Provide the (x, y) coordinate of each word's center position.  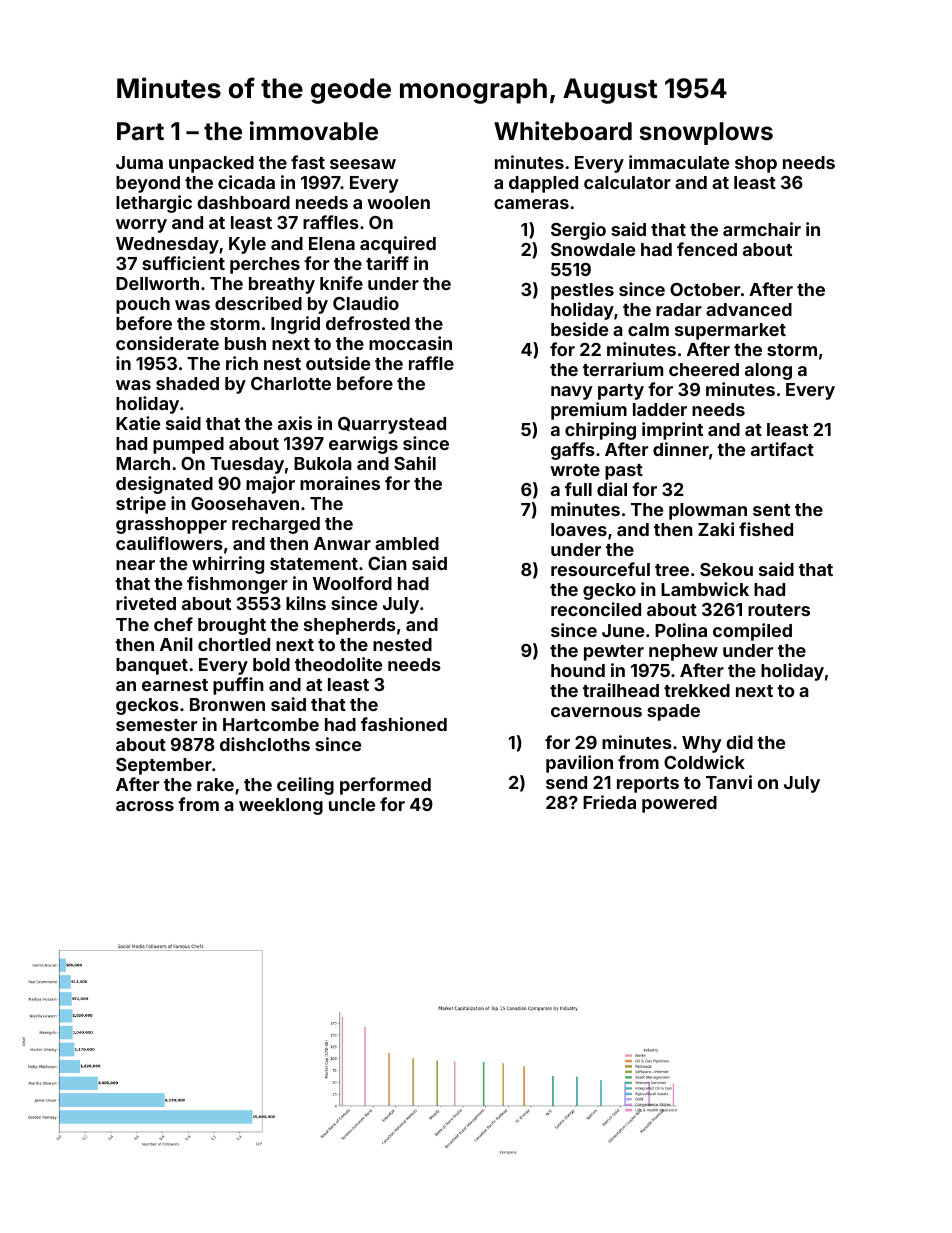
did (739, 742)
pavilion (579, 764)
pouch (143, 305)
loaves (579, 529)
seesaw (363, 164)
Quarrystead (392, 425)
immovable (314, 131)
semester (156, 725)
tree (672, 570)
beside (579, 329)
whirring (228, 565)
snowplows (706, 133)
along (768, 371)
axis (295, 423)
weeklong (281, 806)
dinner (681, 449)
